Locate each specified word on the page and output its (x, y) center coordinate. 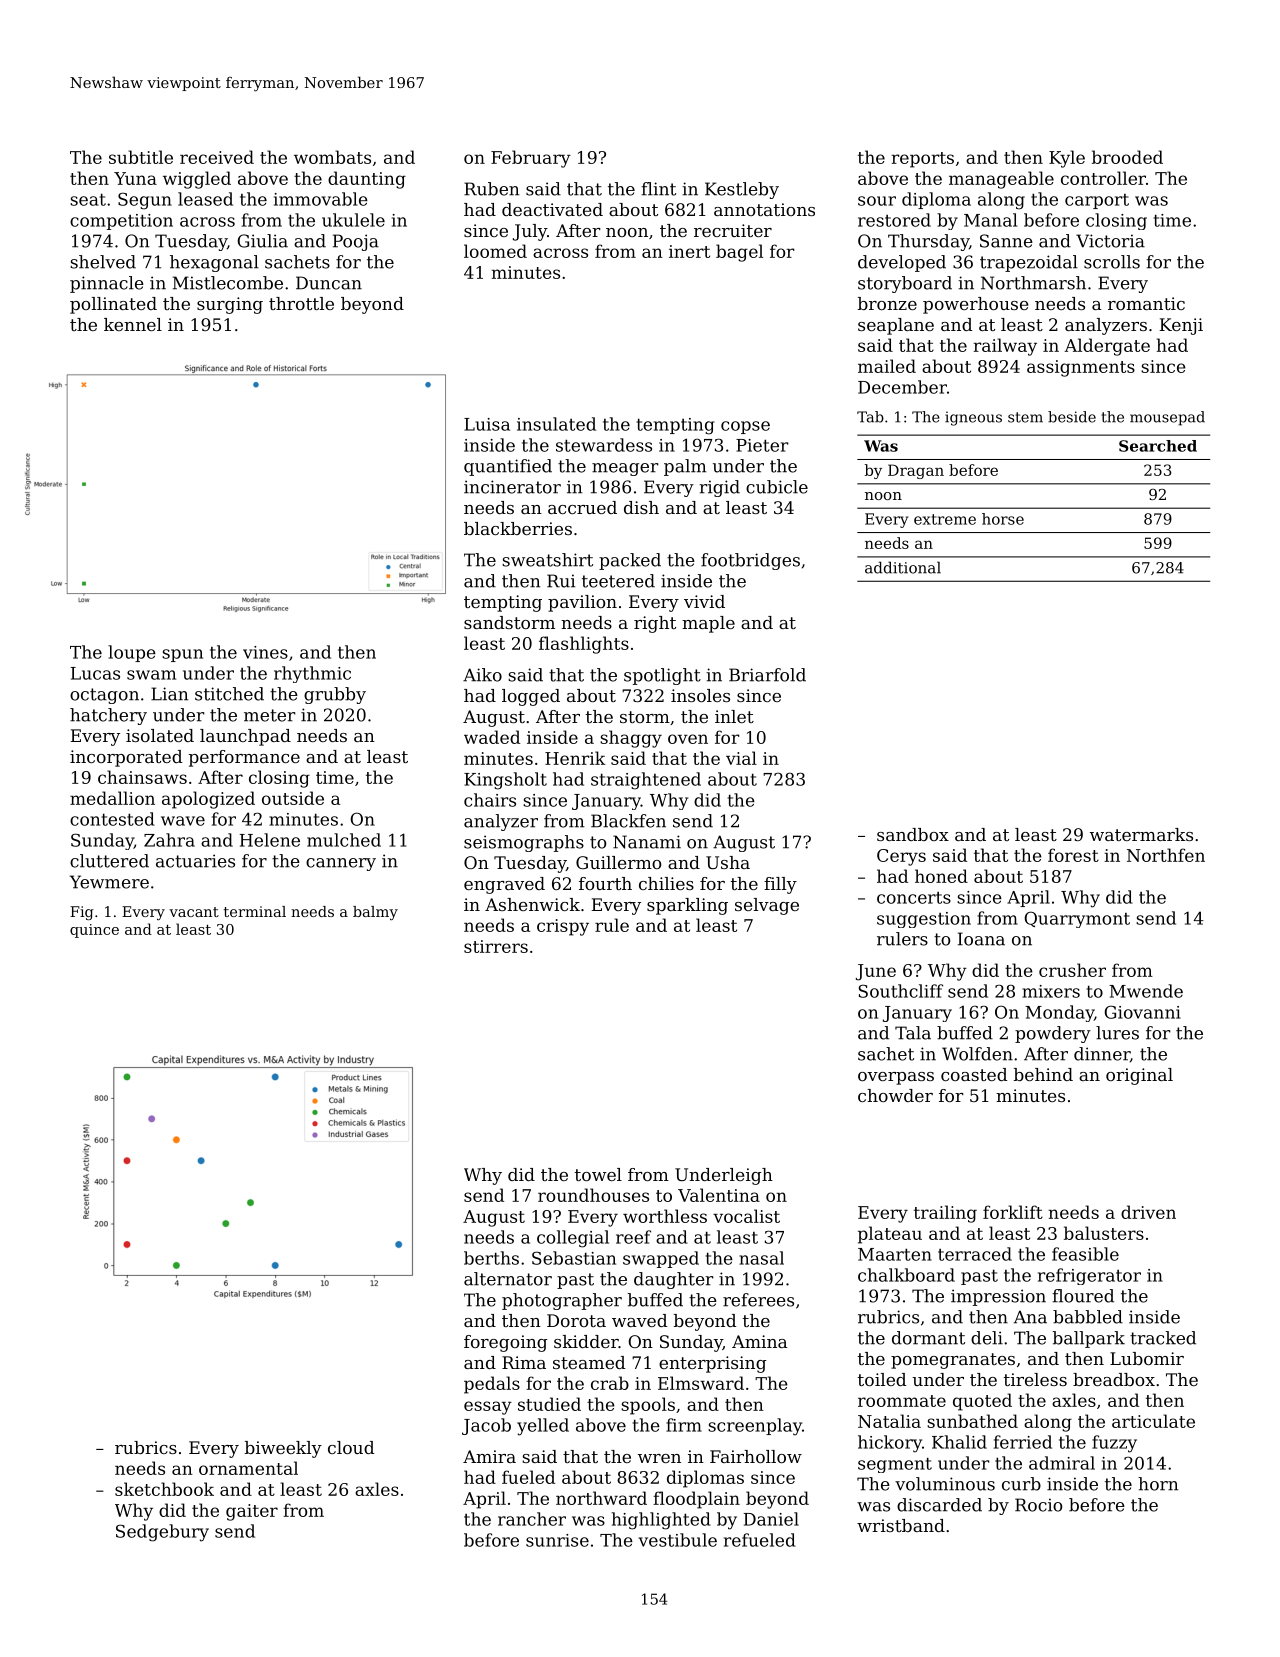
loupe (132, 653)
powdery (1053, 1034)
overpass (896, 1078)
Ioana (981, 939)
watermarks (1141, 834)
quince (94, 931)
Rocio (1038, 1505)
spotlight (662, 676)
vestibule (677, 1540)
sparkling (687, 906)
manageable (1001, 180)
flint (658, 189)
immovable (321, 199)
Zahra (169, 840)
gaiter (252, 1512)
